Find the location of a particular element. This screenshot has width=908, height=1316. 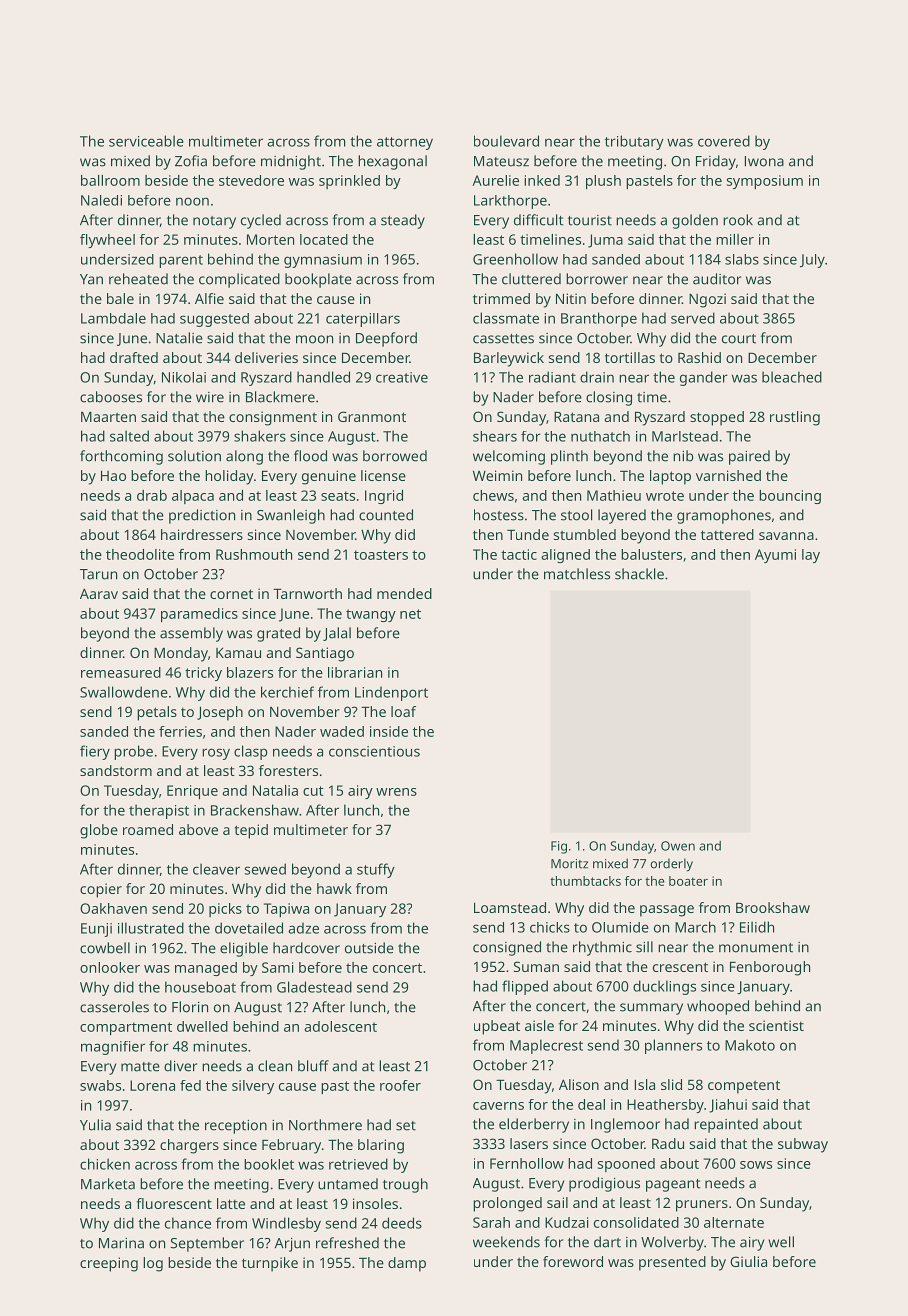

Lambdale is located at coordinates (113, 318).
